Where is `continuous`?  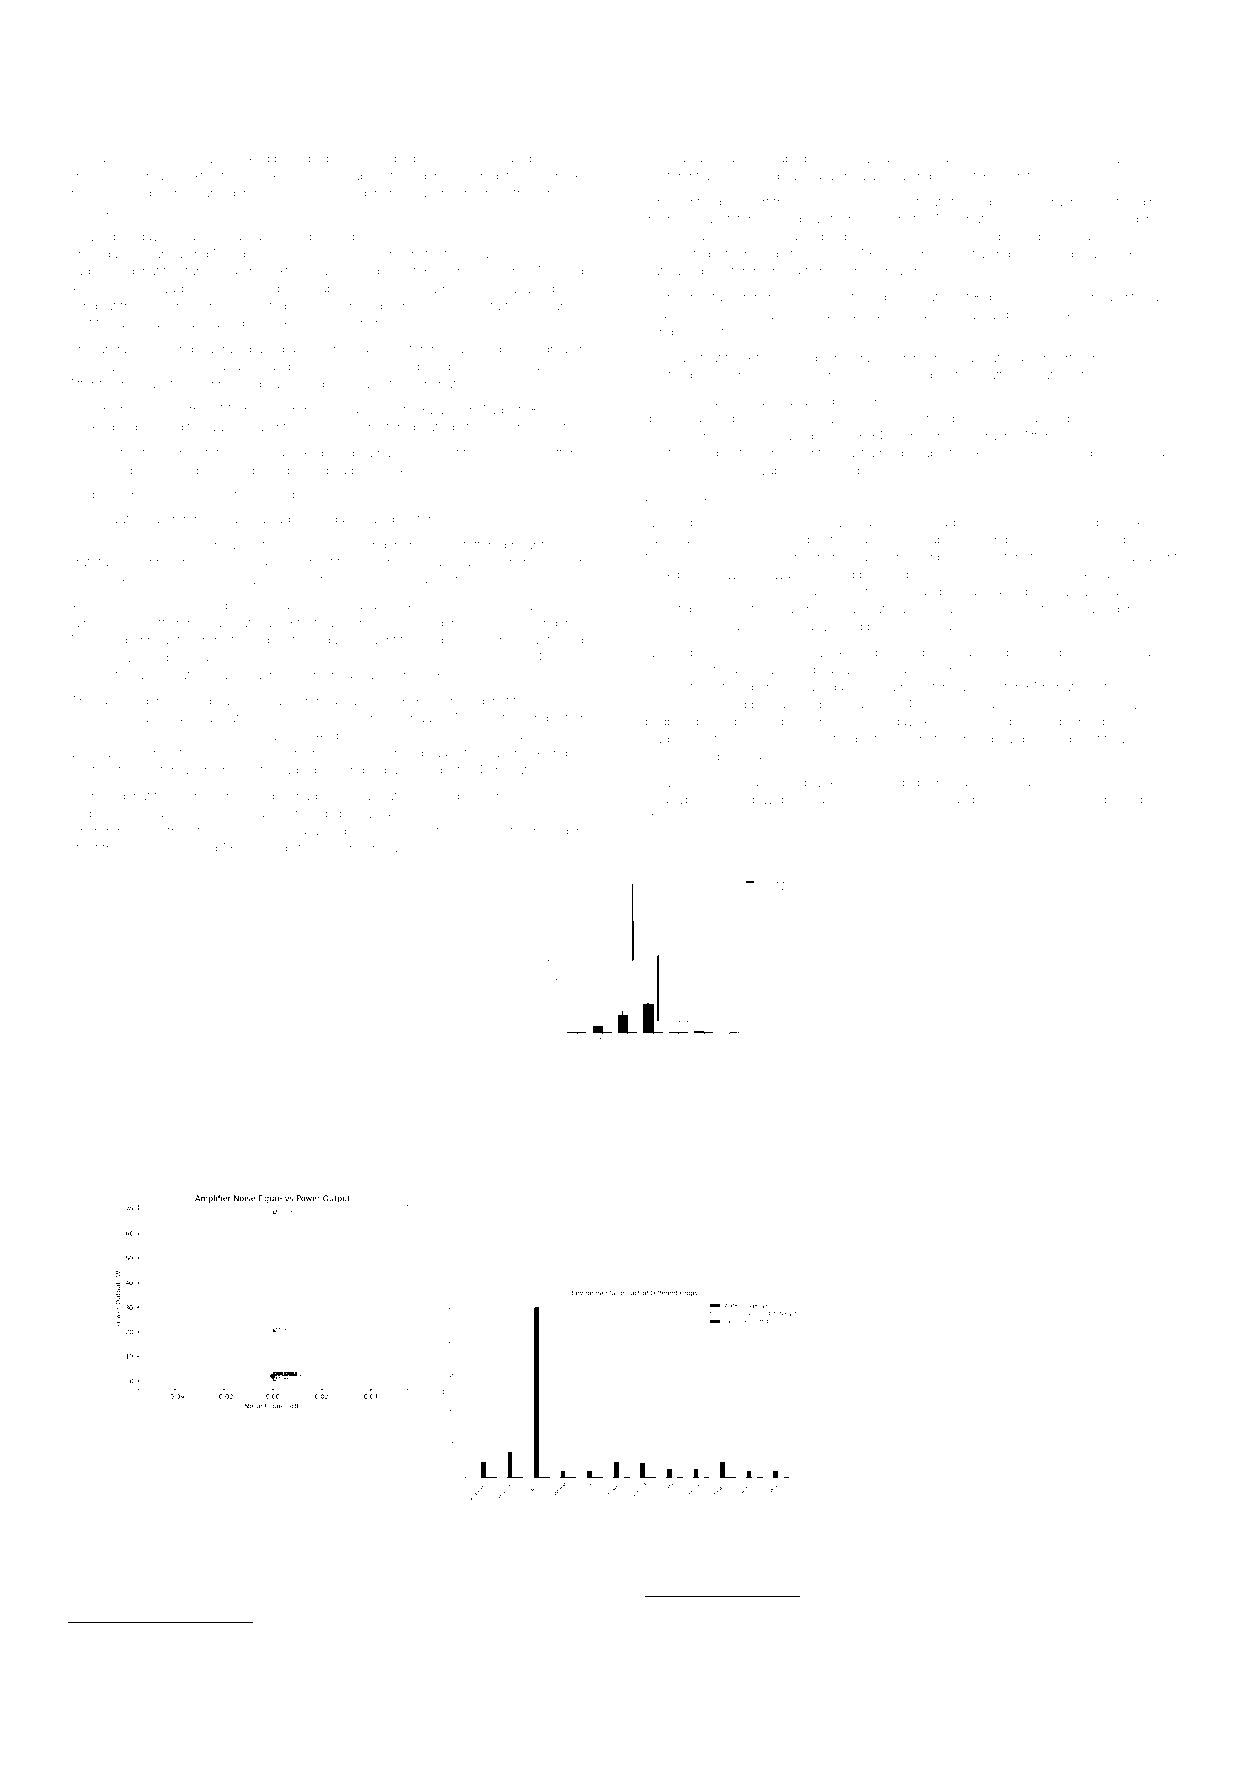
continuous is located at coordinates (180, 1635).
